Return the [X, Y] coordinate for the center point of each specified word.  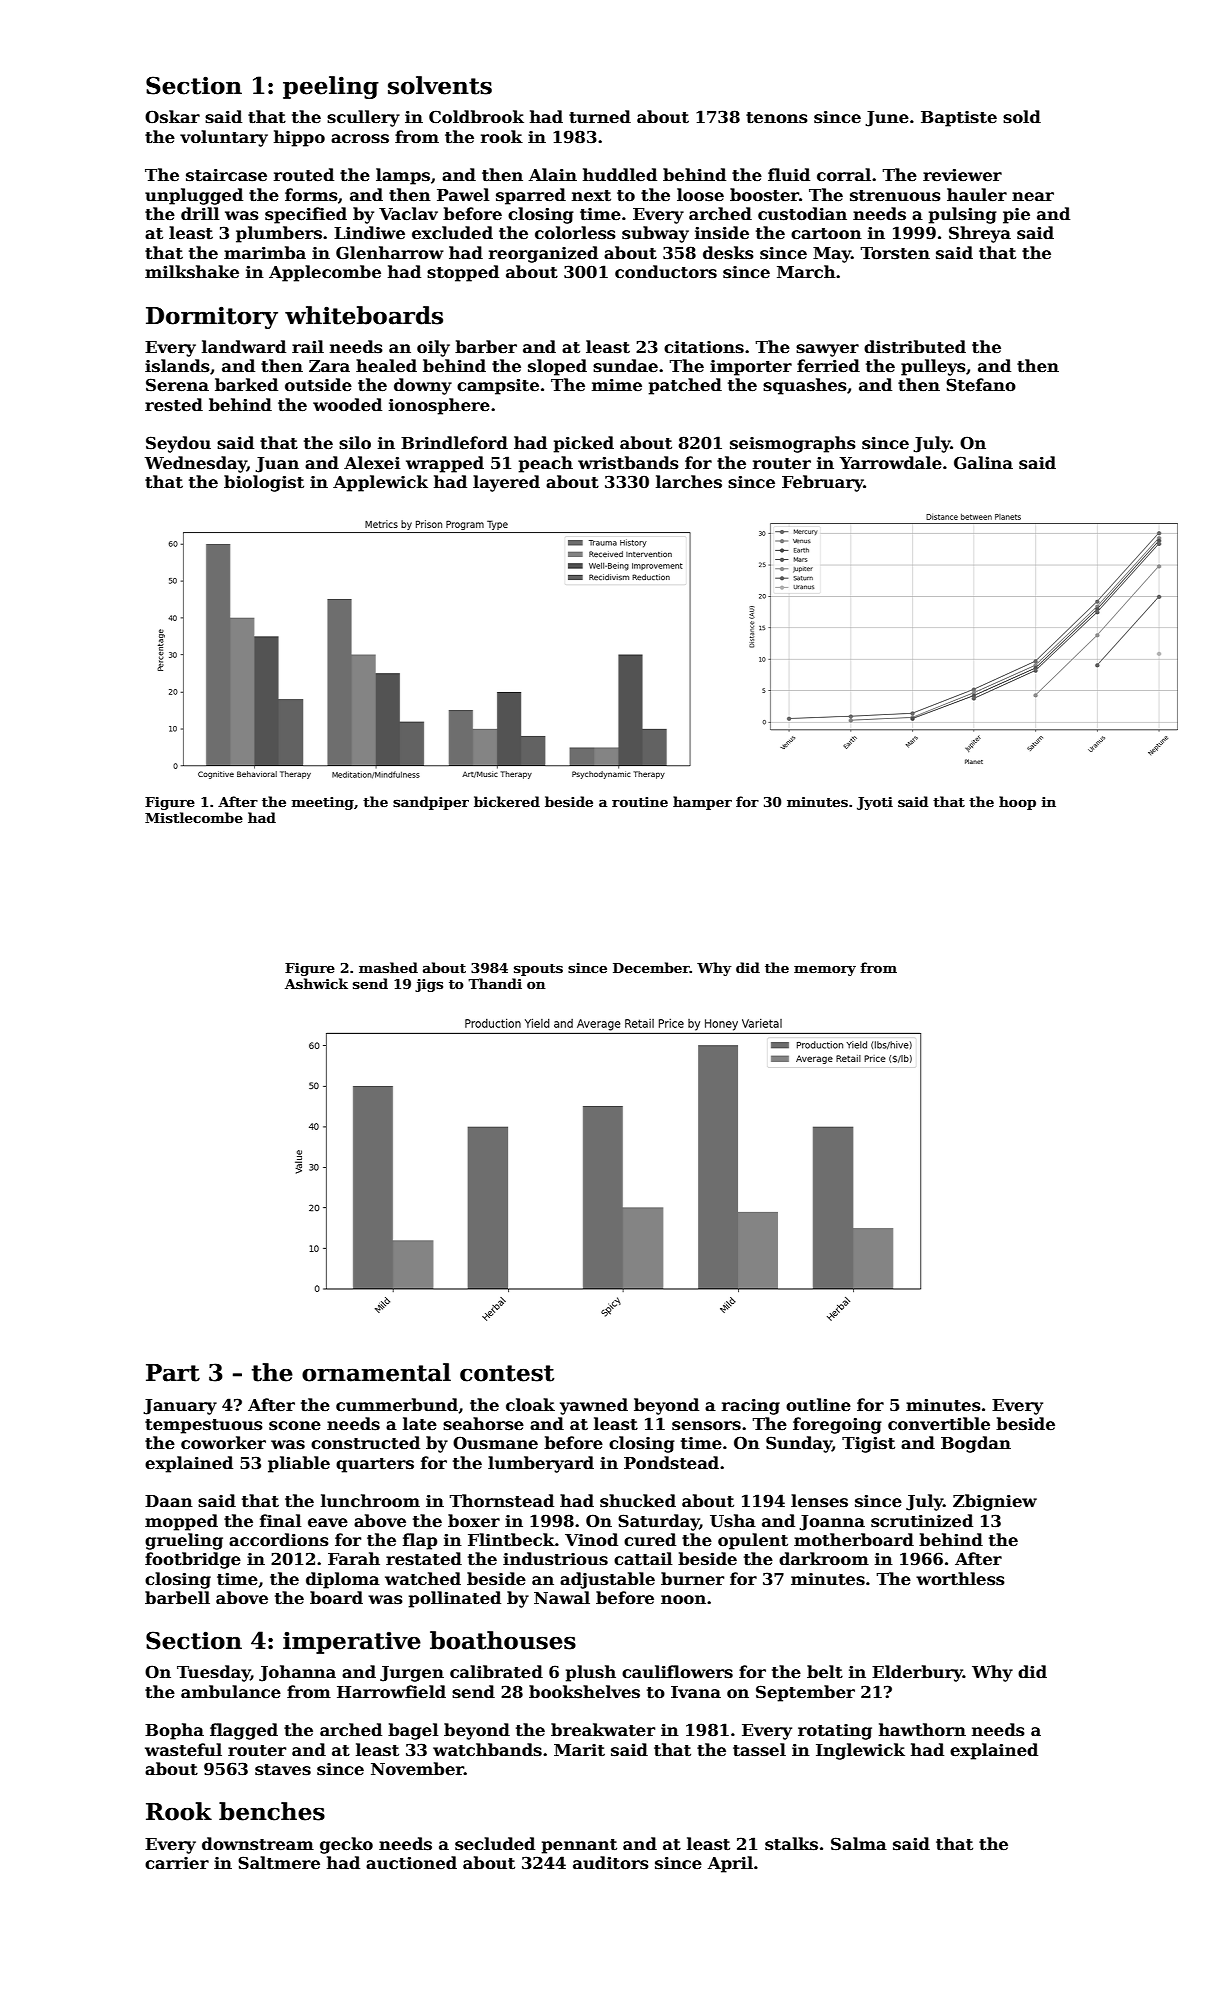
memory [825, 971]
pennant [579, 1846]
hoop [1017, 803]
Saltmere [279, 1863]
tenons [777, 118]
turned [600, 117]
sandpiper [431, 803]
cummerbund [397, 1405]
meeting [323, 803]
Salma [859, 1844]
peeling [331, 87]
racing [751, 1407]
